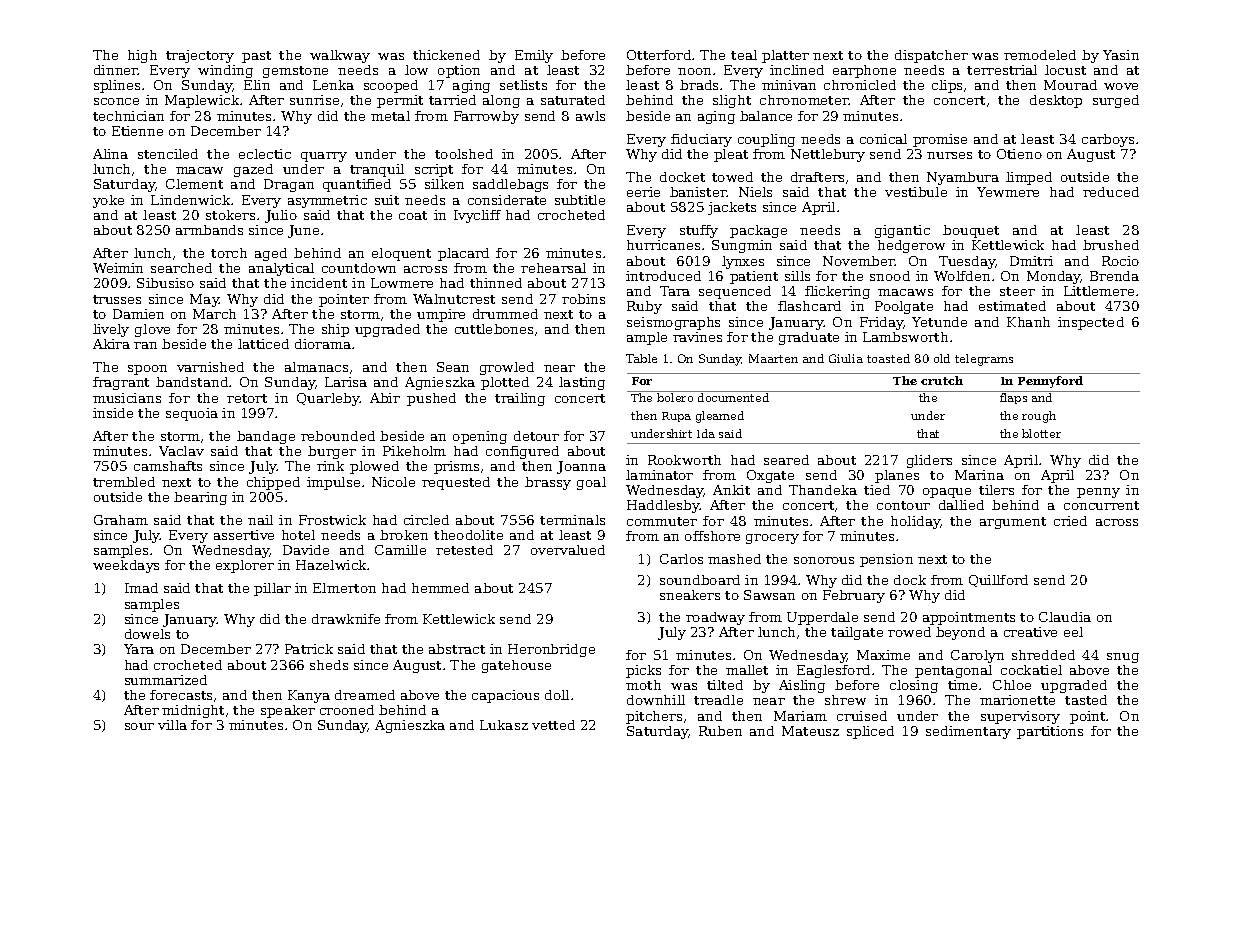 This page has height=952, width=1233. What do you see at coordinates (200, 56) in the page?
I see `trajectory` at bounding box center [200, 56].
